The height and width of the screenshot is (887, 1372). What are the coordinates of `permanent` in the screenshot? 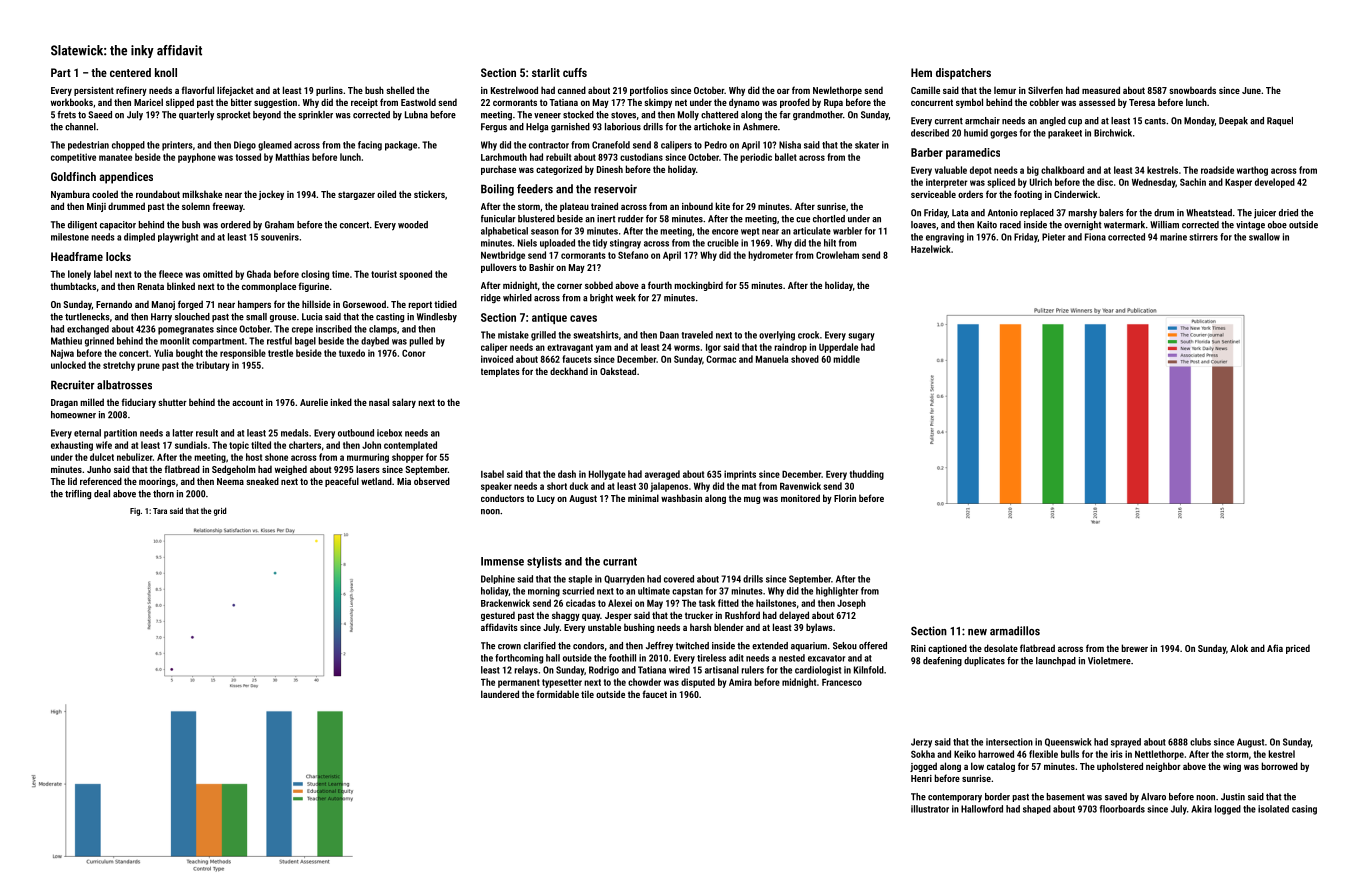 It's located at (519, 683).
